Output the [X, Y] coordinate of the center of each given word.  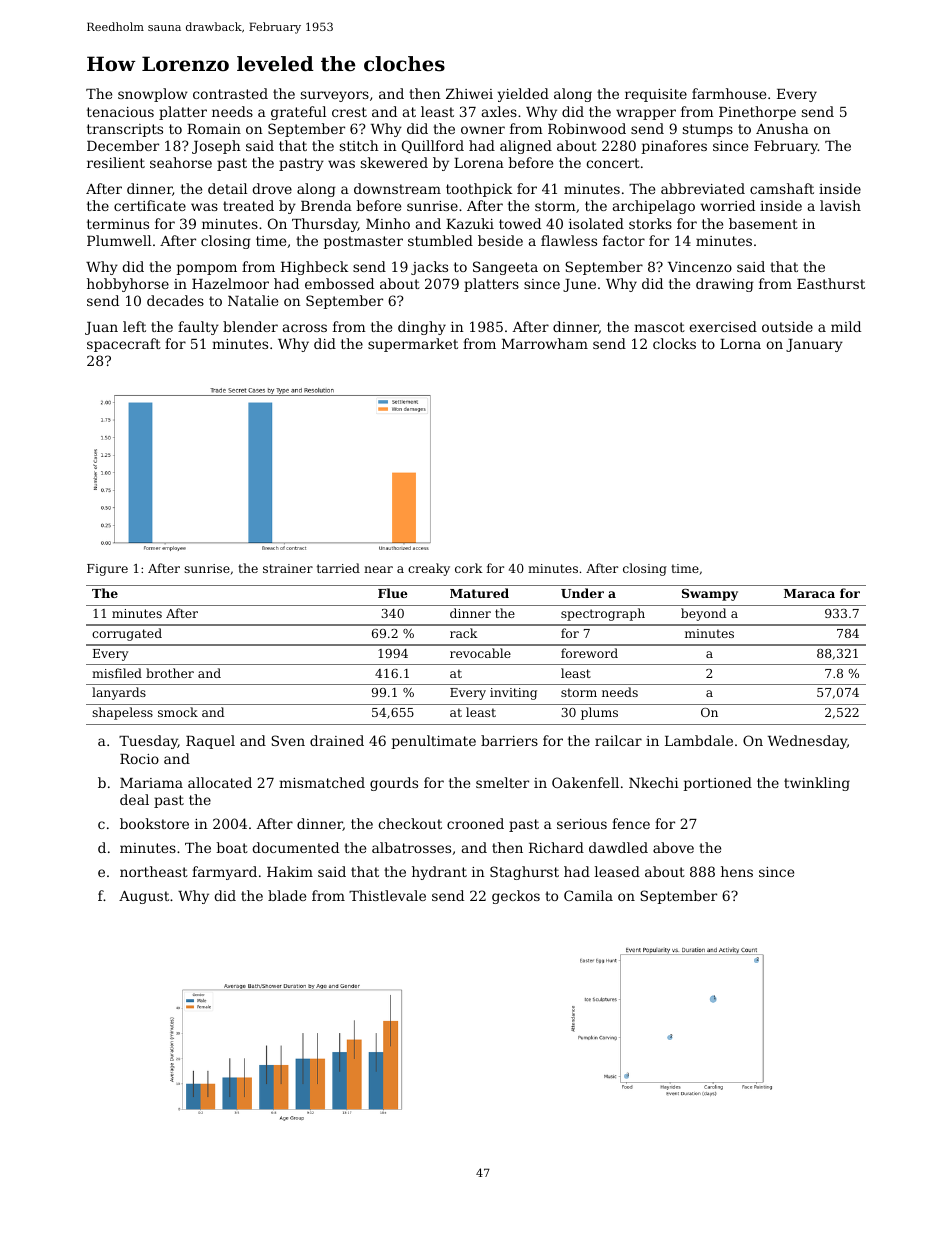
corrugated [127, 634]
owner [483, 130]
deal [134, 799]
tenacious [120, 112]
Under [582, 593]
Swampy [710, 595]
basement [763, 223]
